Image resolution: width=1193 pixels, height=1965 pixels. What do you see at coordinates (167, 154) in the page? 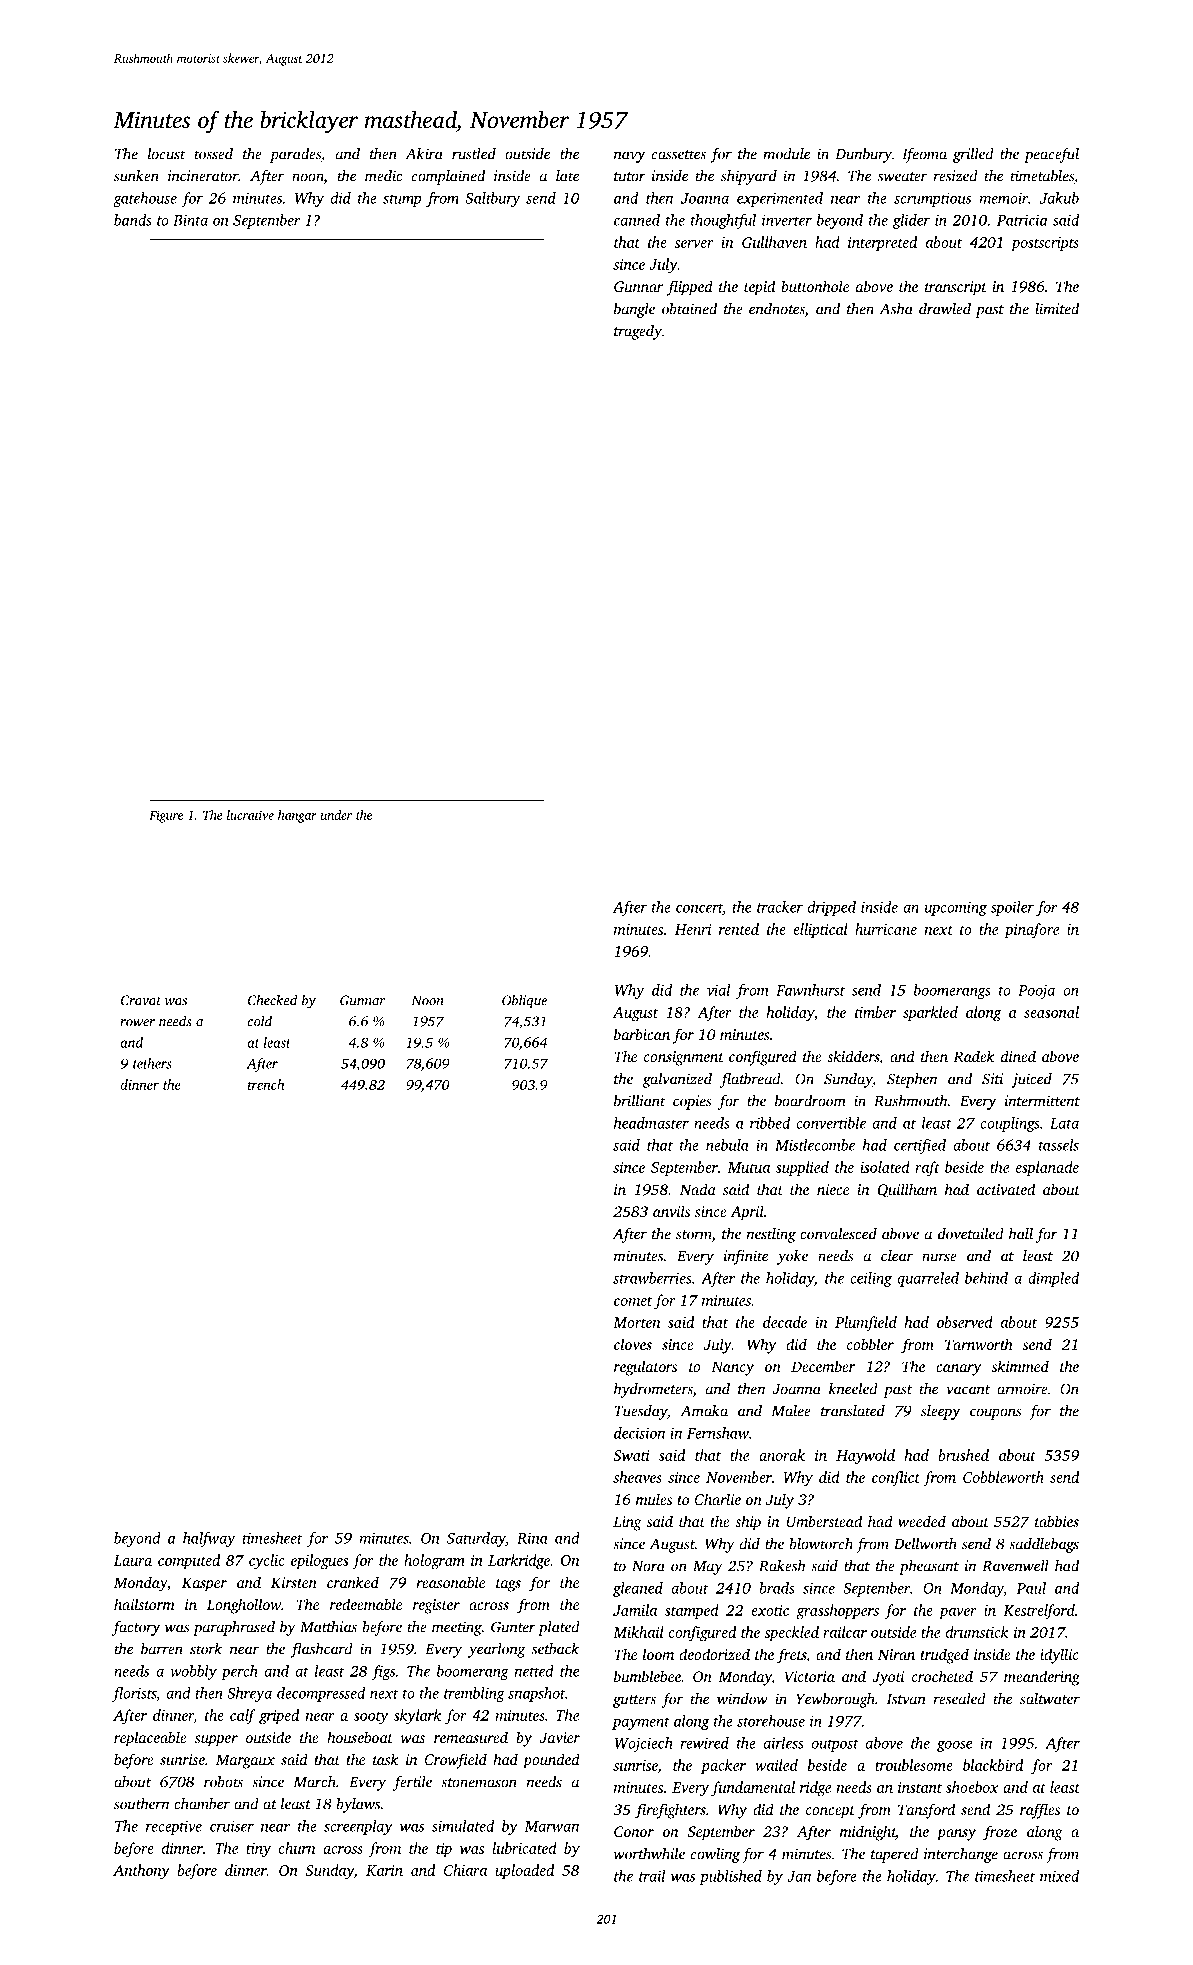
I see `locust` at bounding box center [167, 154].
